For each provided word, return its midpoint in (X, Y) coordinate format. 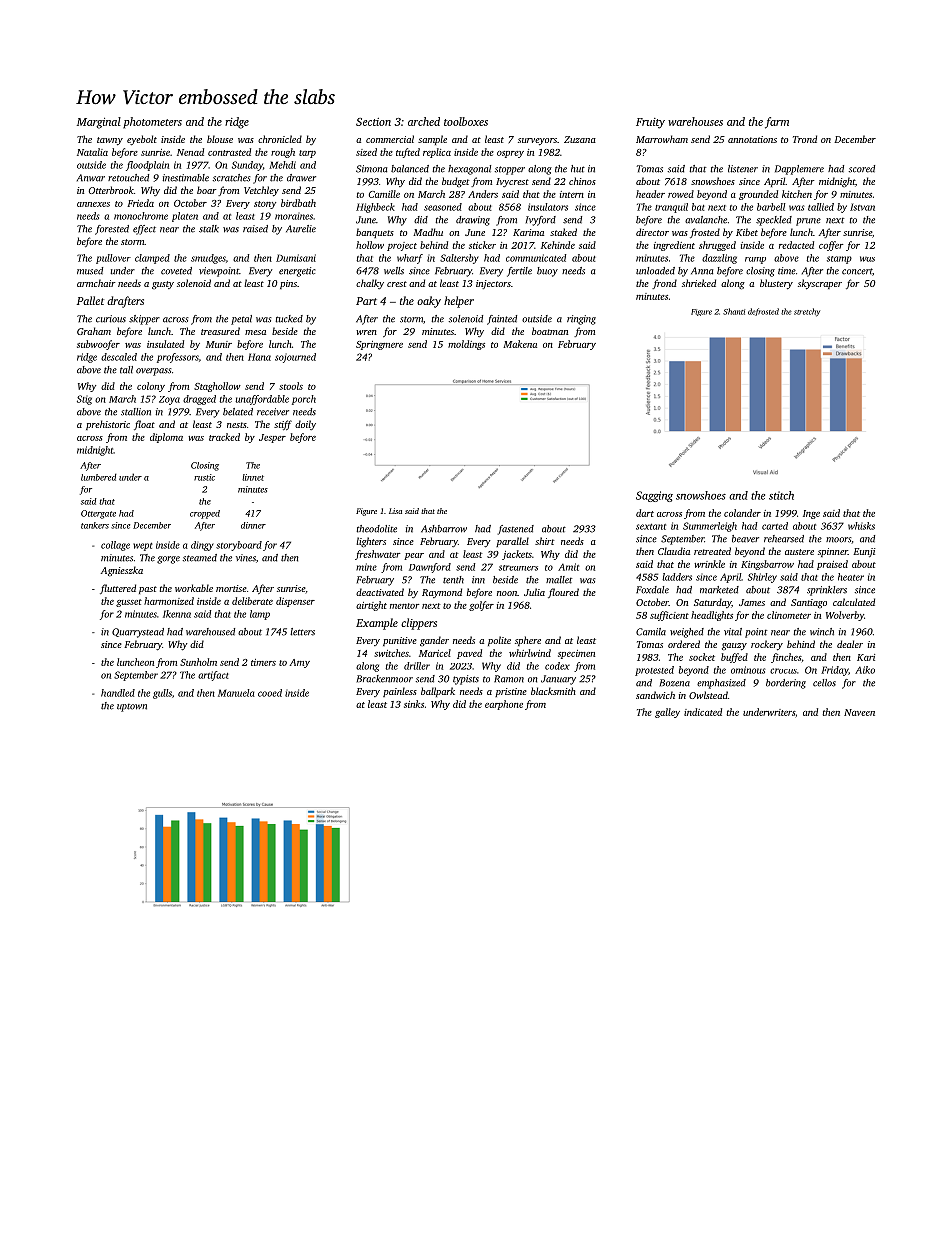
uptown (132, 707)
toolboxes (466, 121)
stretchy (807, 312)
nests (237, 425)
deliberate (252, 601)
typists (466, 680)
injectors (493, 284)
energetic (297, 272)
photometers (152, 123)
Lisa (395, 511)
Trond (805, 139)
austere (799, 552)
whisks (861, 526)
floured (563, 593)
